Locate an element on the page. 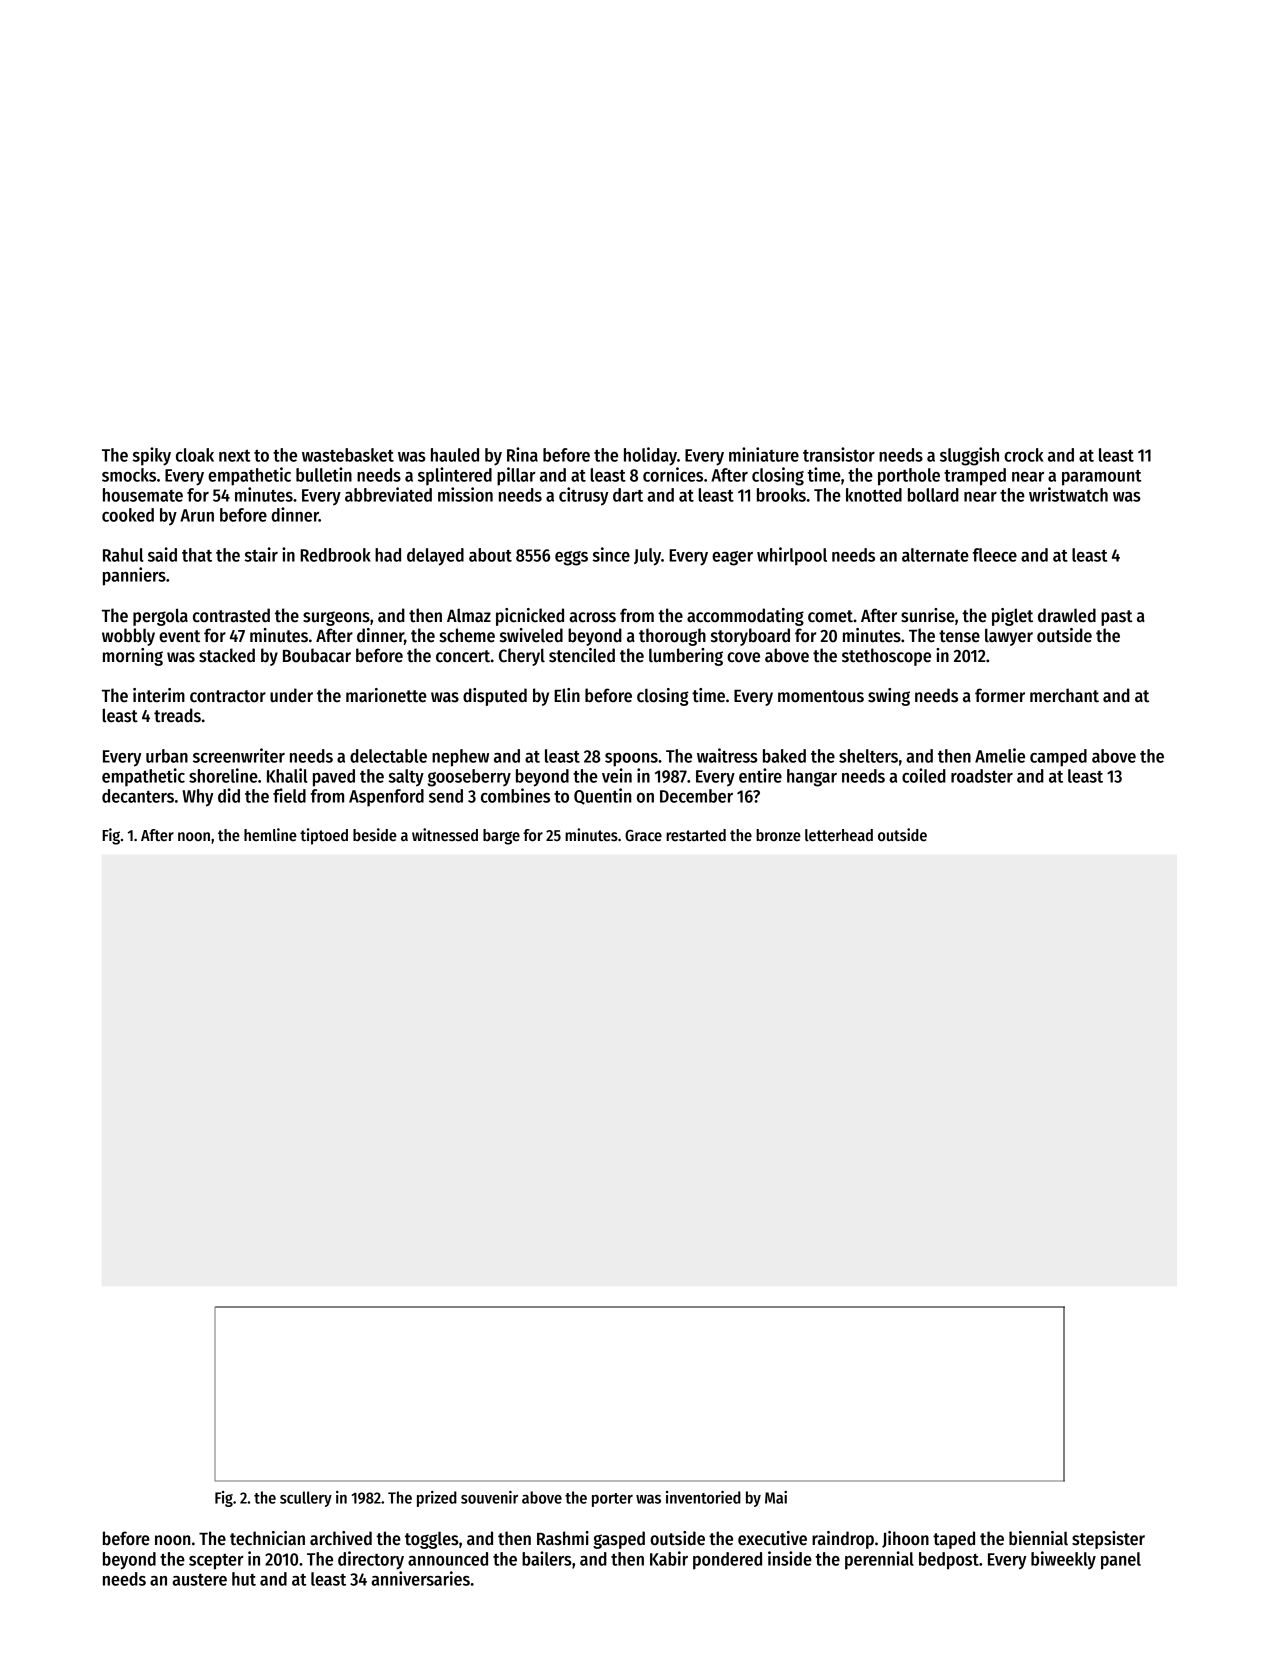  inventoried is located at coordinates (703, 1497).
